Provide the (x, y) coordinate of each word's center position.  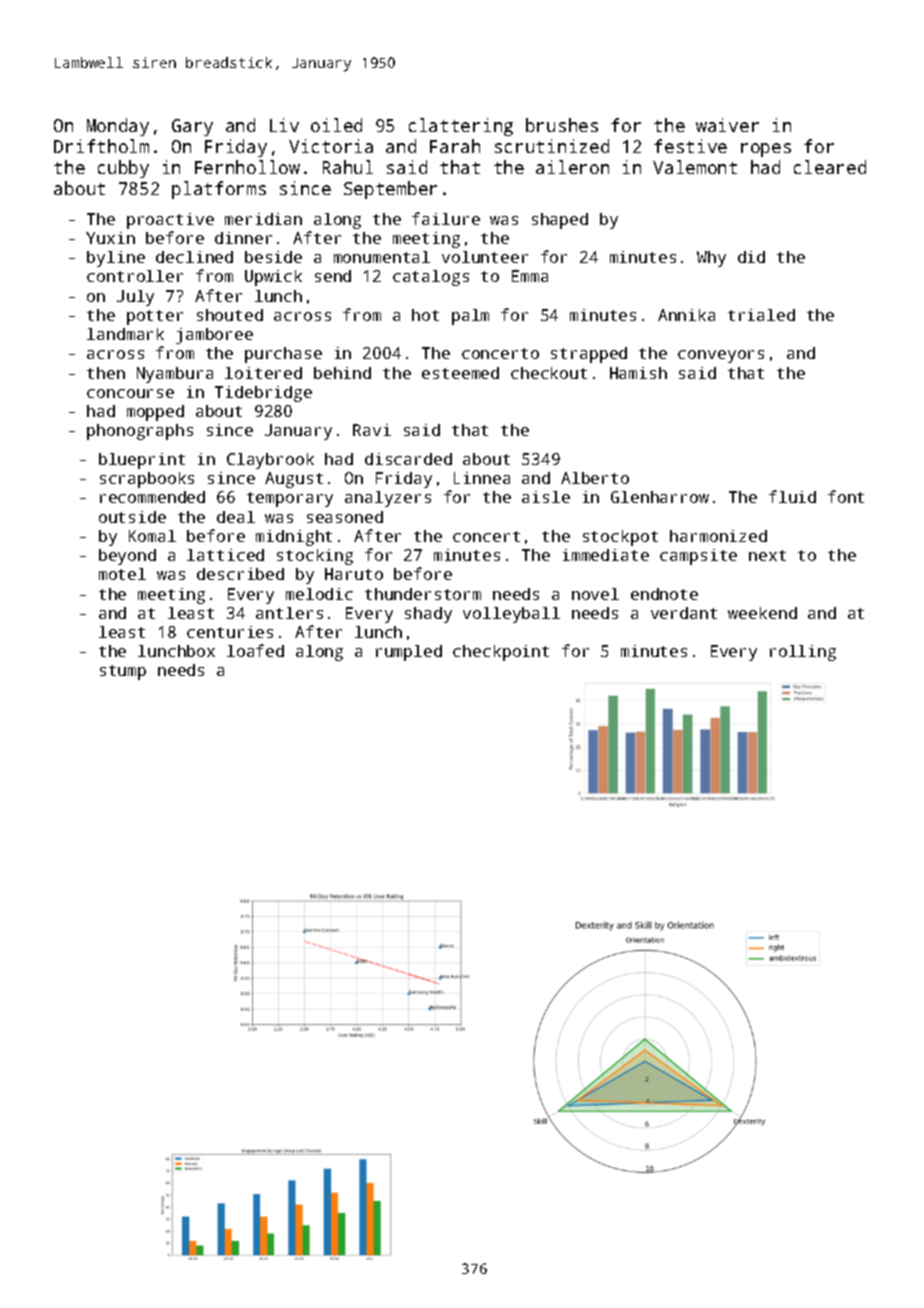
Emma (530, 276)
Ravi (372, 430)
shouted (230, 315)
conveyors (721, 356)
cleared (830, 167)
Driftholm (101, 146)
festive (690, 146)
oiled (336, 125)
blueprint (142, 461)
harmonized (718, 536)
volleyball (511, 615)
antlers (289, 613)
